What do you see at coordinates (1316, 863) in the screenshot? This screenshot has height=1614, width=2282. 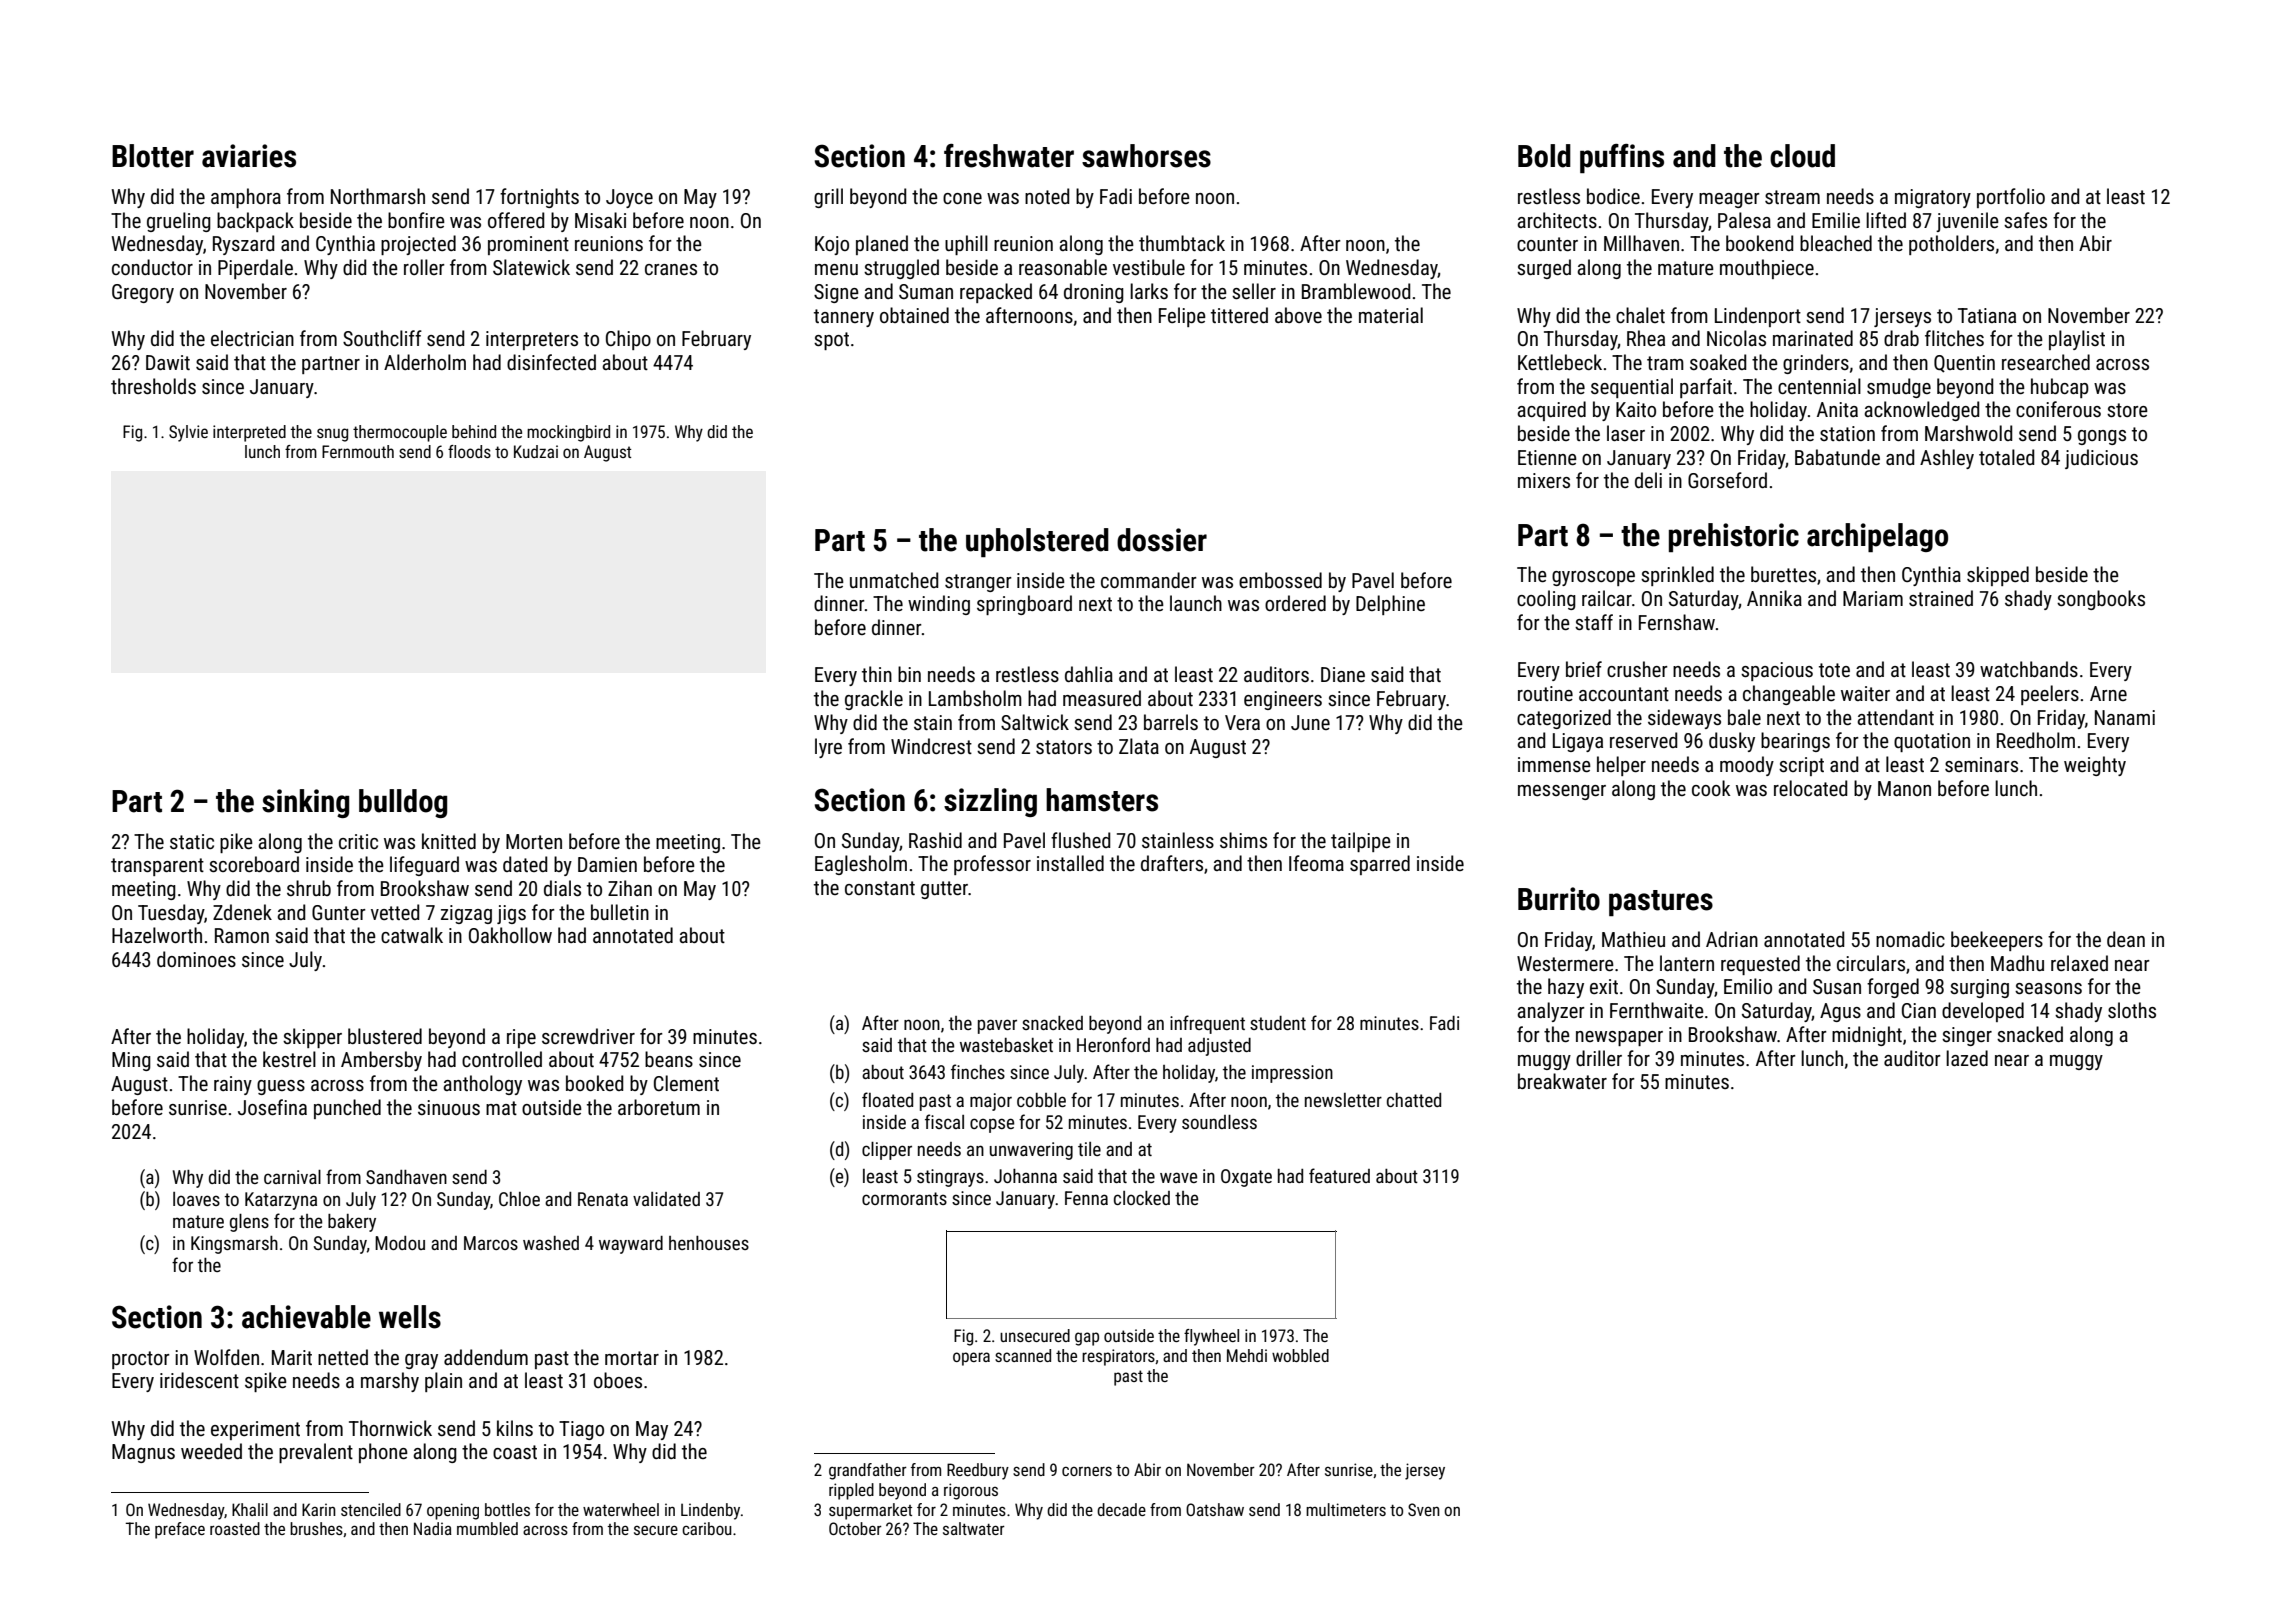 I see `Ifeoma` at bounding box center [1316, 863].
